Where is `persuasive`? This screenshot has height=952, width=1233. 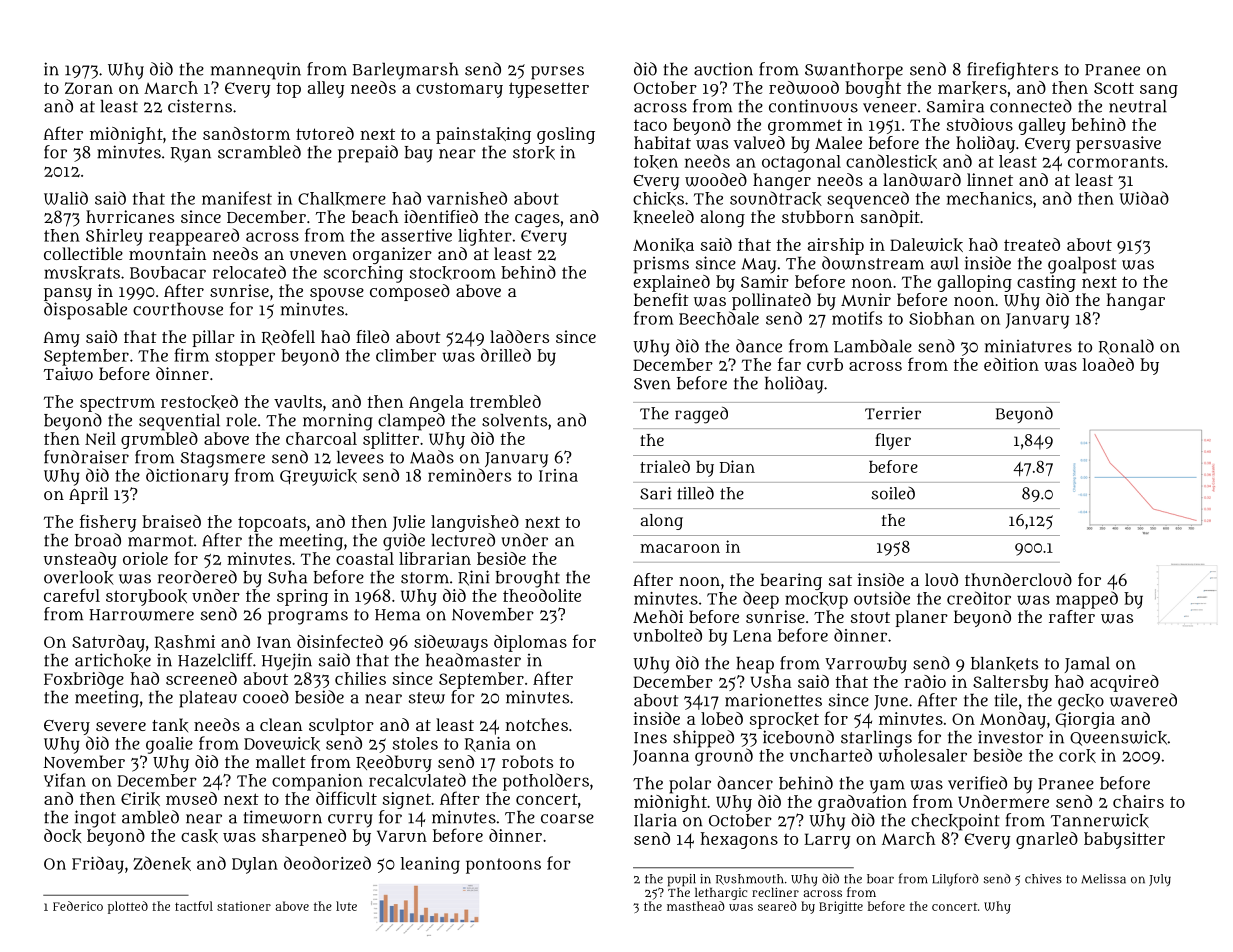
persuasive is located at coordinates (1118, 144).
